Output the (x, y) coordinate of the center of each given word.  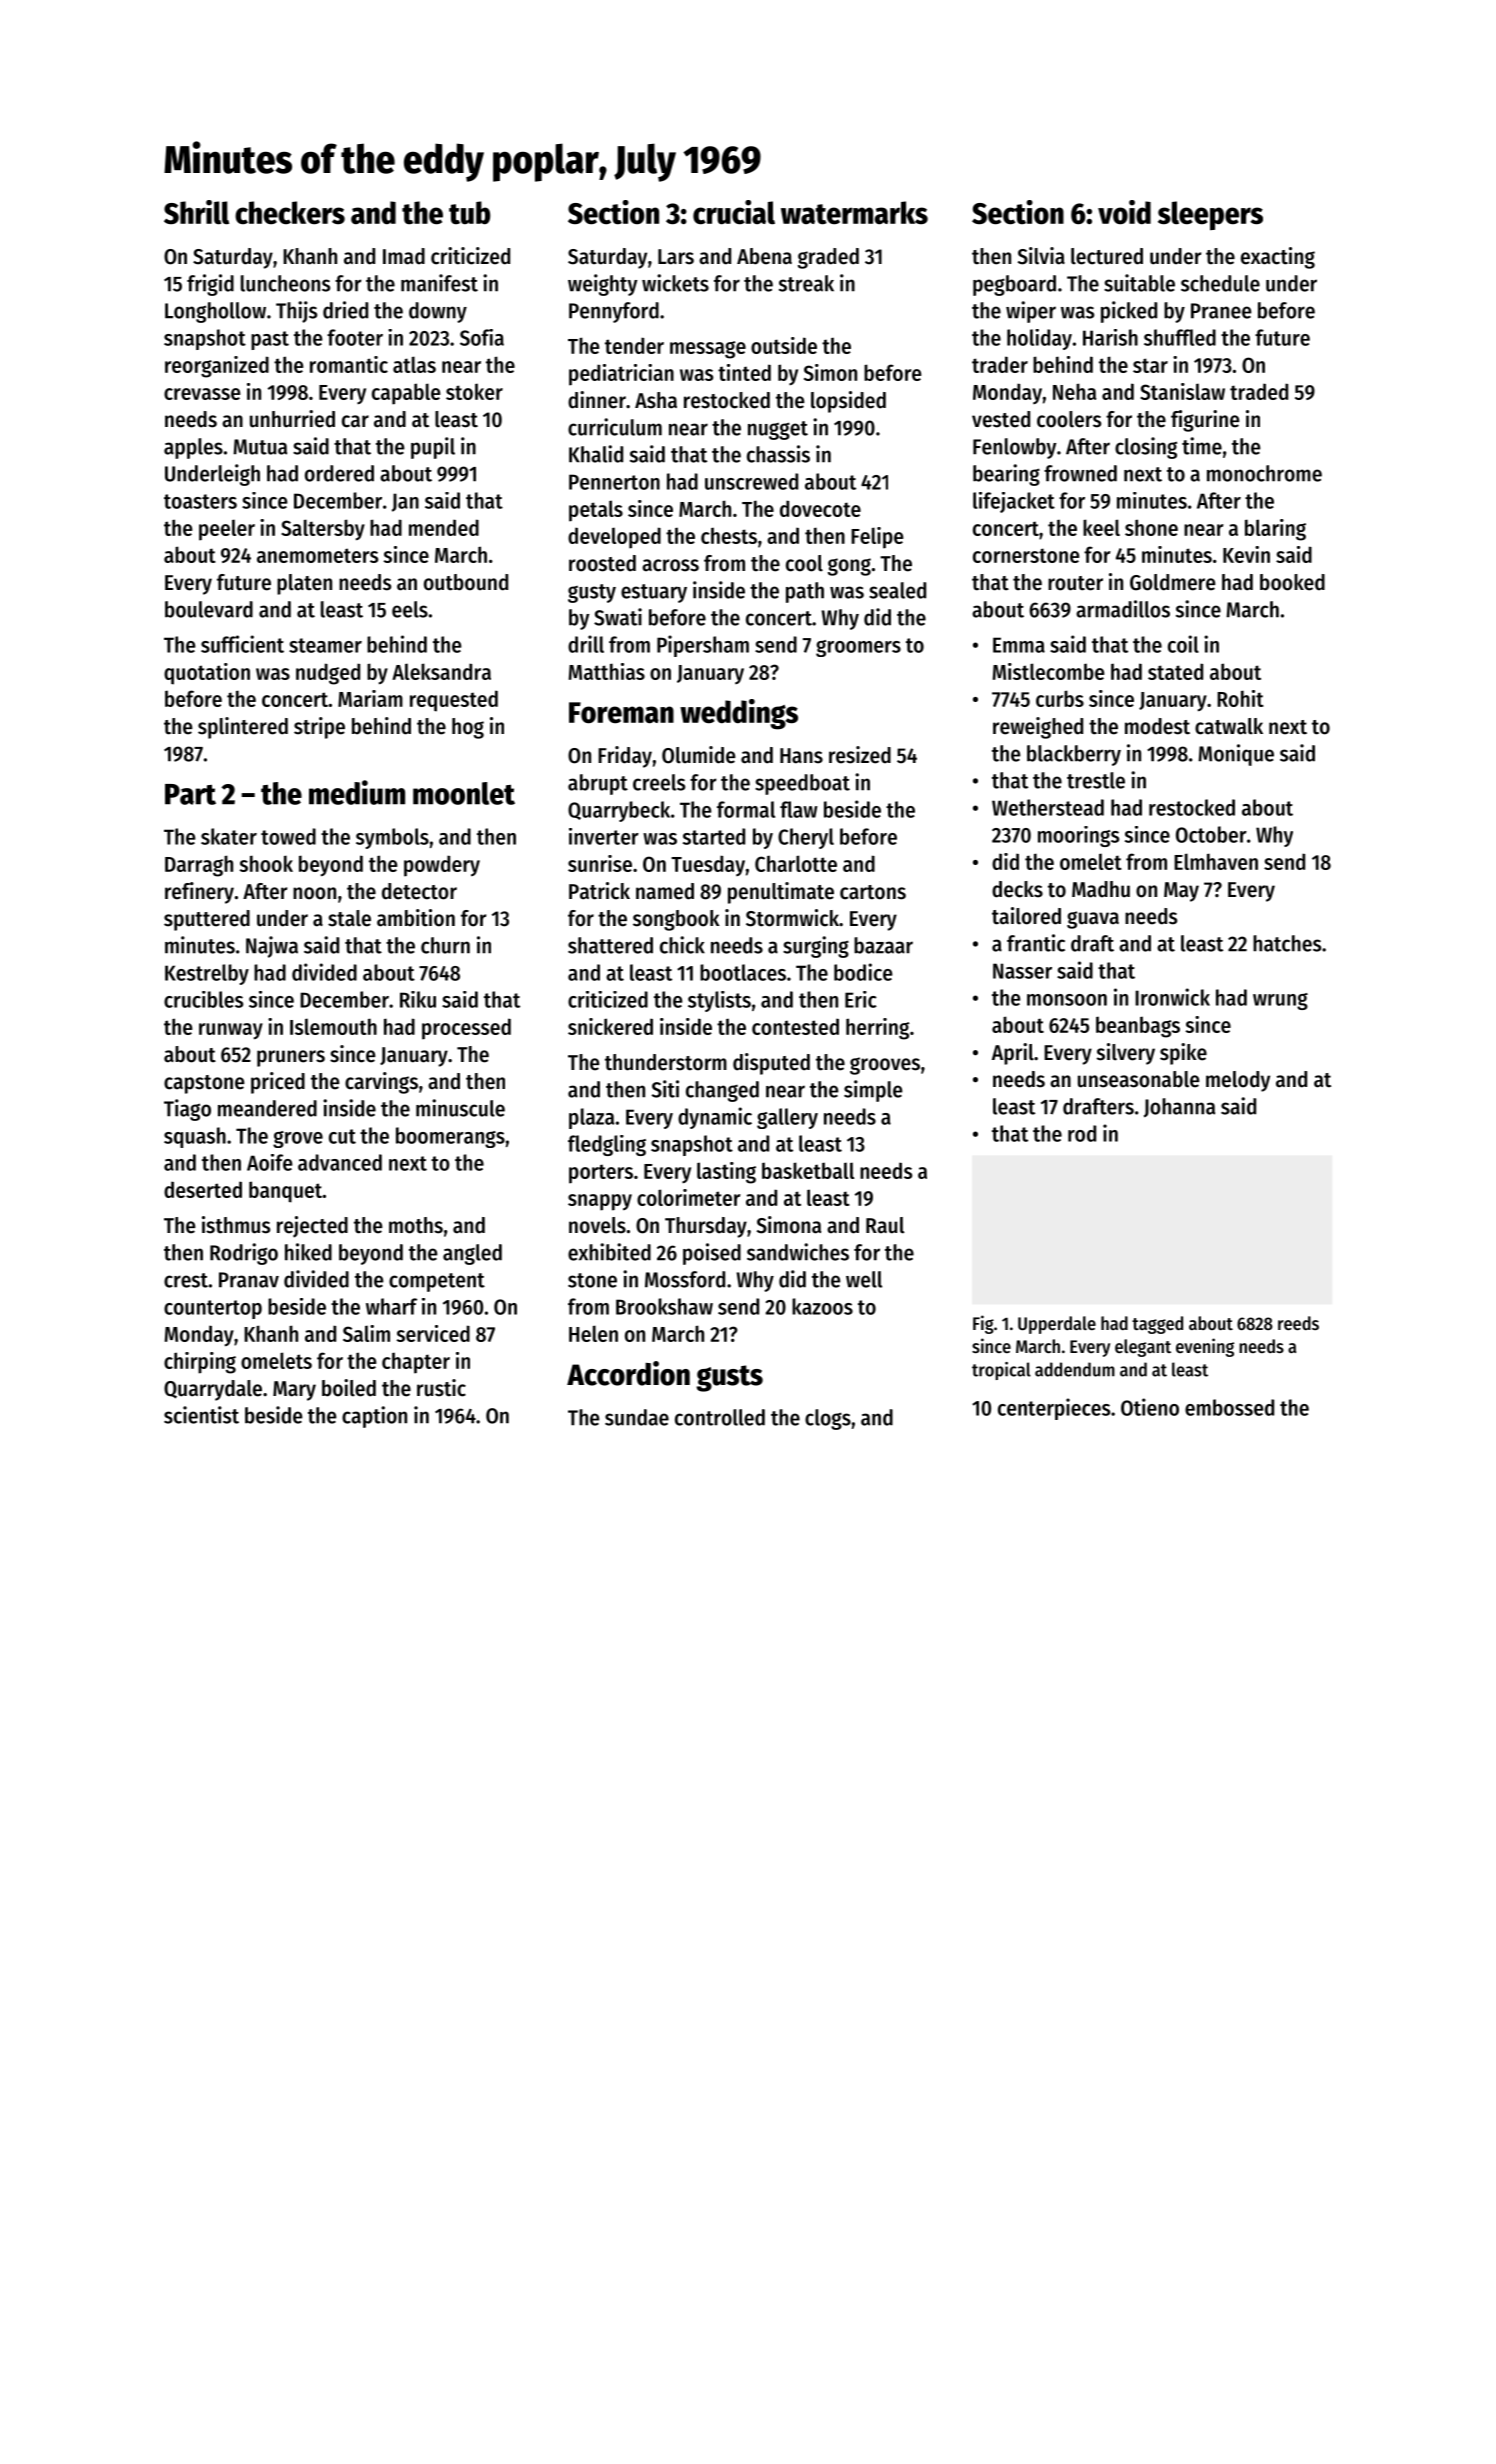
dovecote (820, 508)
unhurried (292, 419)
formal (746, 809)
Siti (665, 1089)
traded (1259, 391)
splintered (243, 728)
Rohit (1240, 698)
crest (186, 1280)
